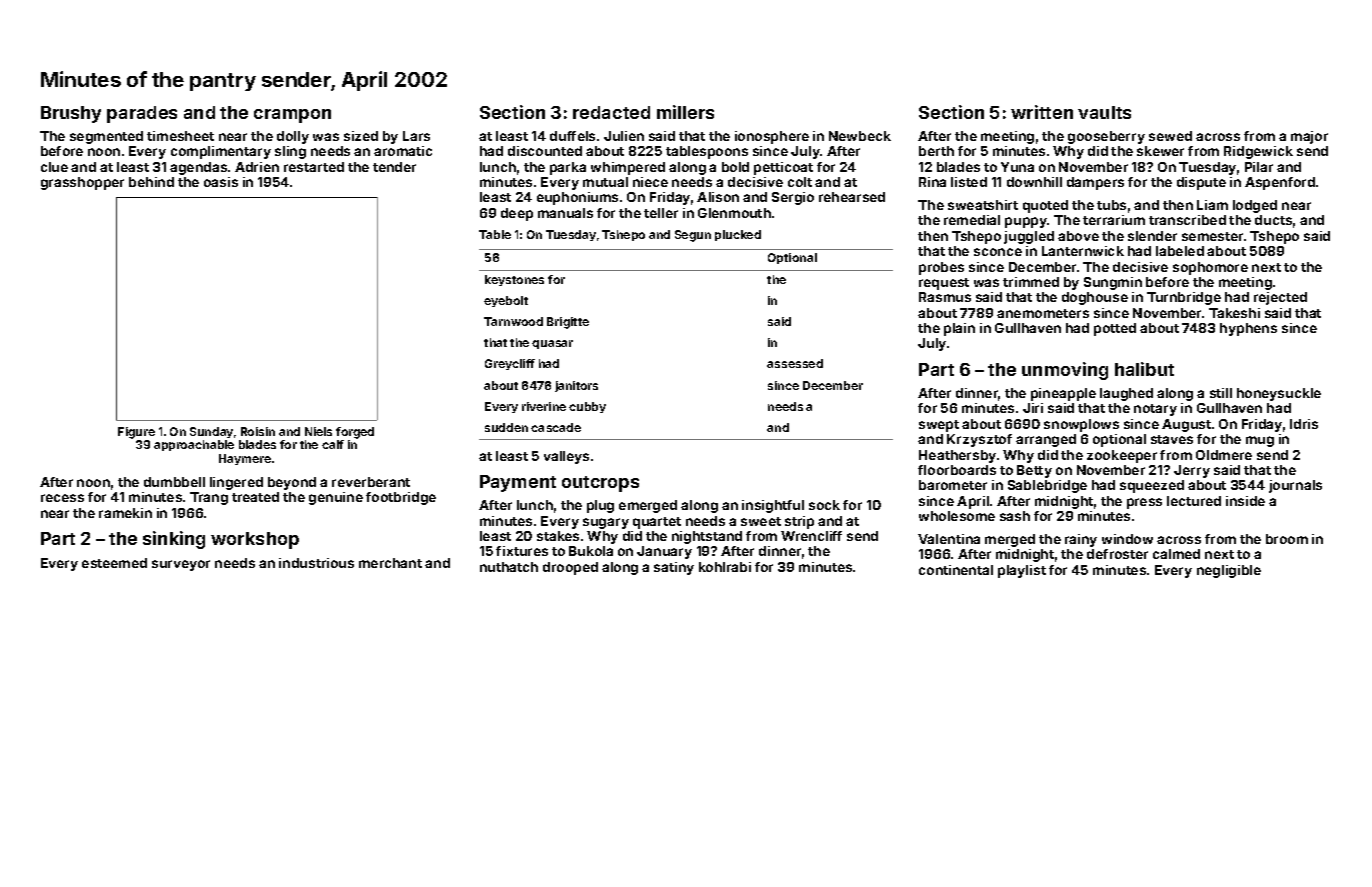  I want to click on bold, so click(735, 167).
